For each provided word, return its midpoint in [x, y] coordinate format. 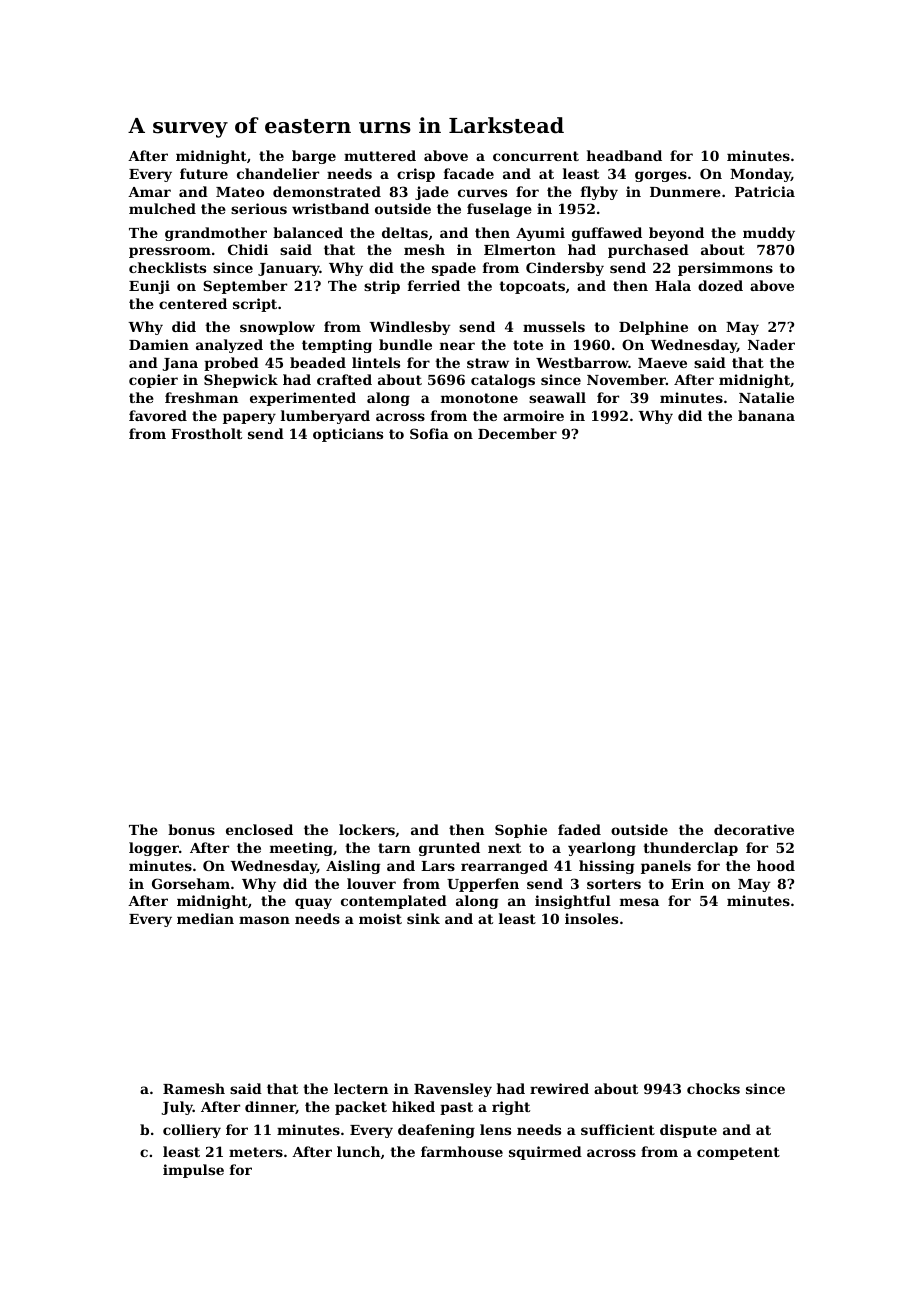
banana [766, 415]
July [177, 1108]
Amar [149, 192]
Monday [760, 175]
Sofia [429, 433]
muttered [380, 155]
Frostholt [206, 433]
